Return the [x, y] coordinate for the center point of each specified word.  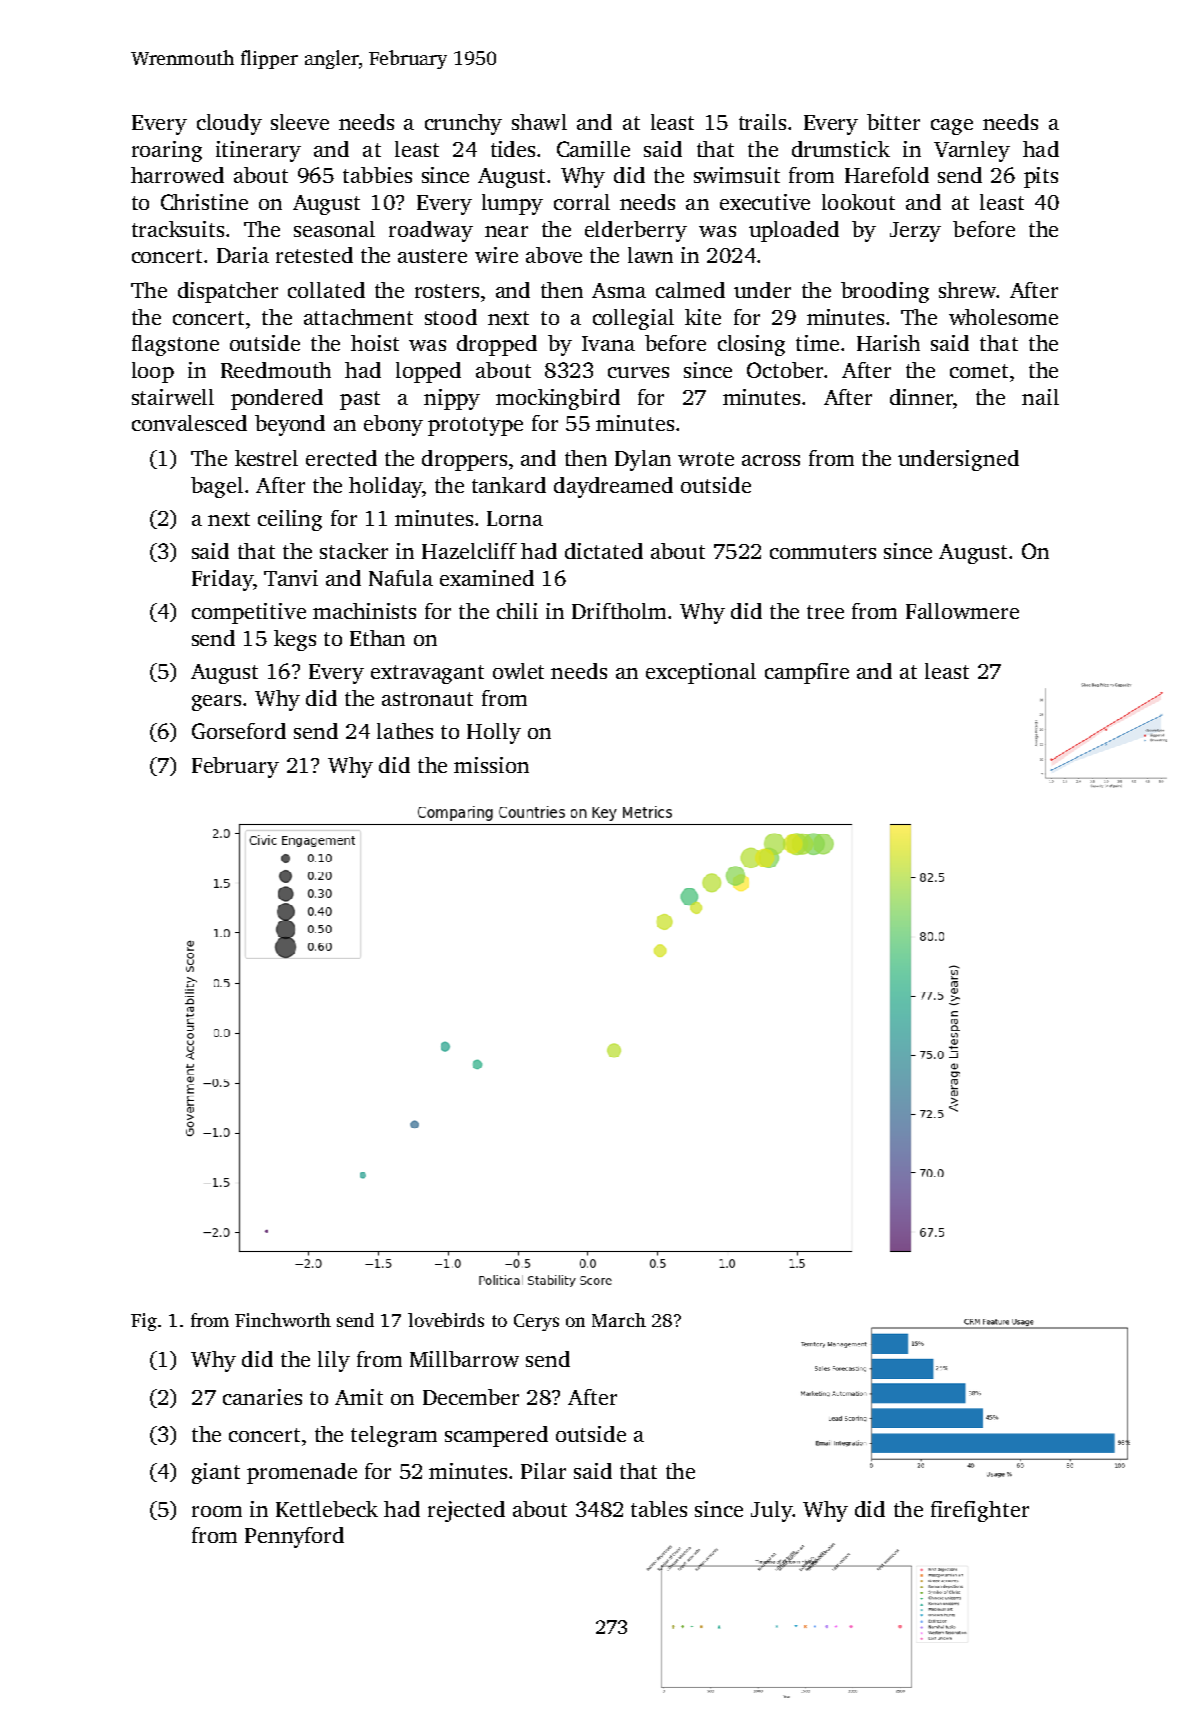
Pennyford [294, 1537]
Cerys [536, 1322]
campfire [807, 673]
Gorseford [239, 731]
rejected [466, 1511]
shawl [539, 122]
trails [762, 122]
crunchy [463, 124]
